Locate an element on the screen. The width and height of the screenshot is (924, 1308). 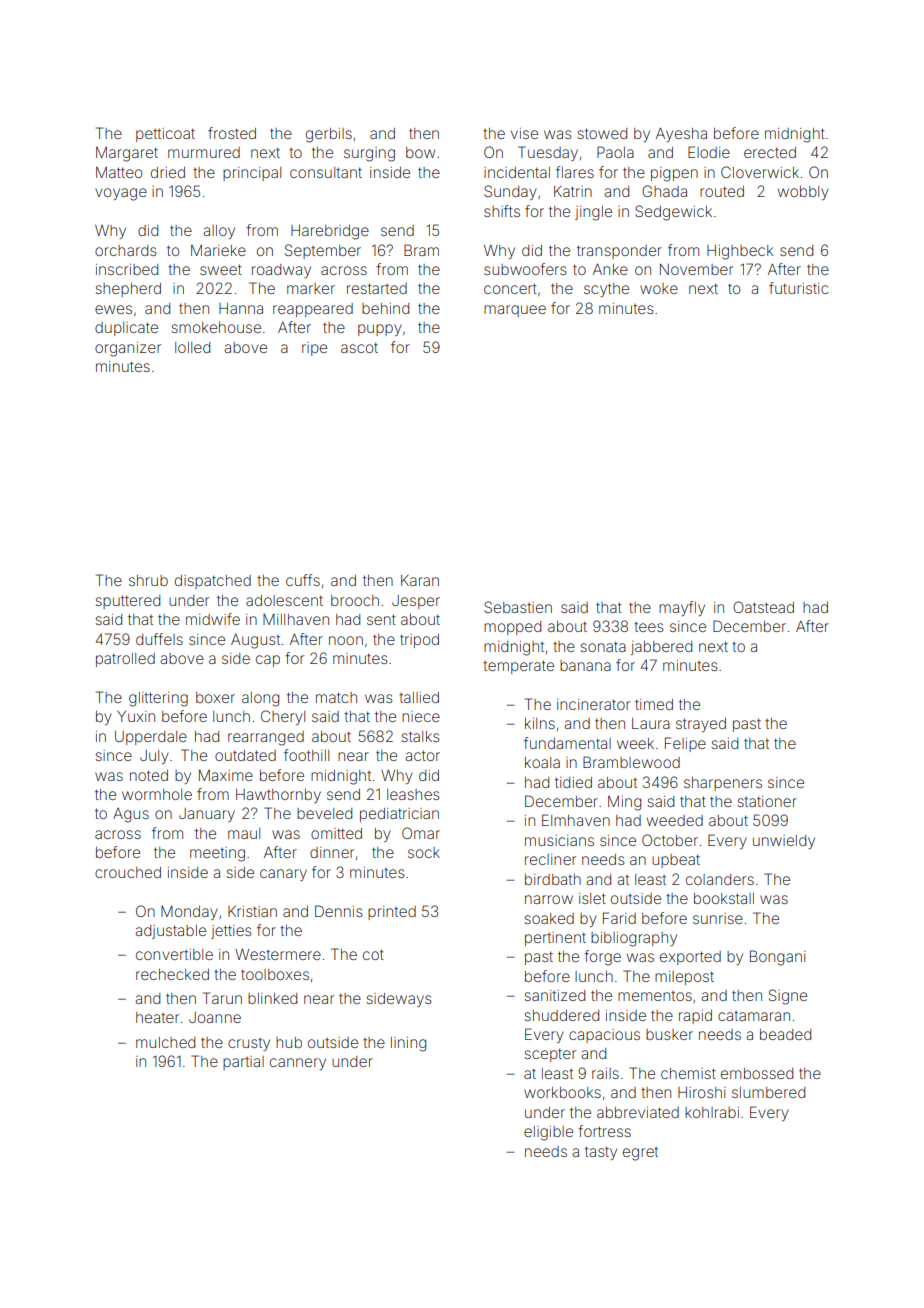
orchards is located at coordinates (126, 250).
